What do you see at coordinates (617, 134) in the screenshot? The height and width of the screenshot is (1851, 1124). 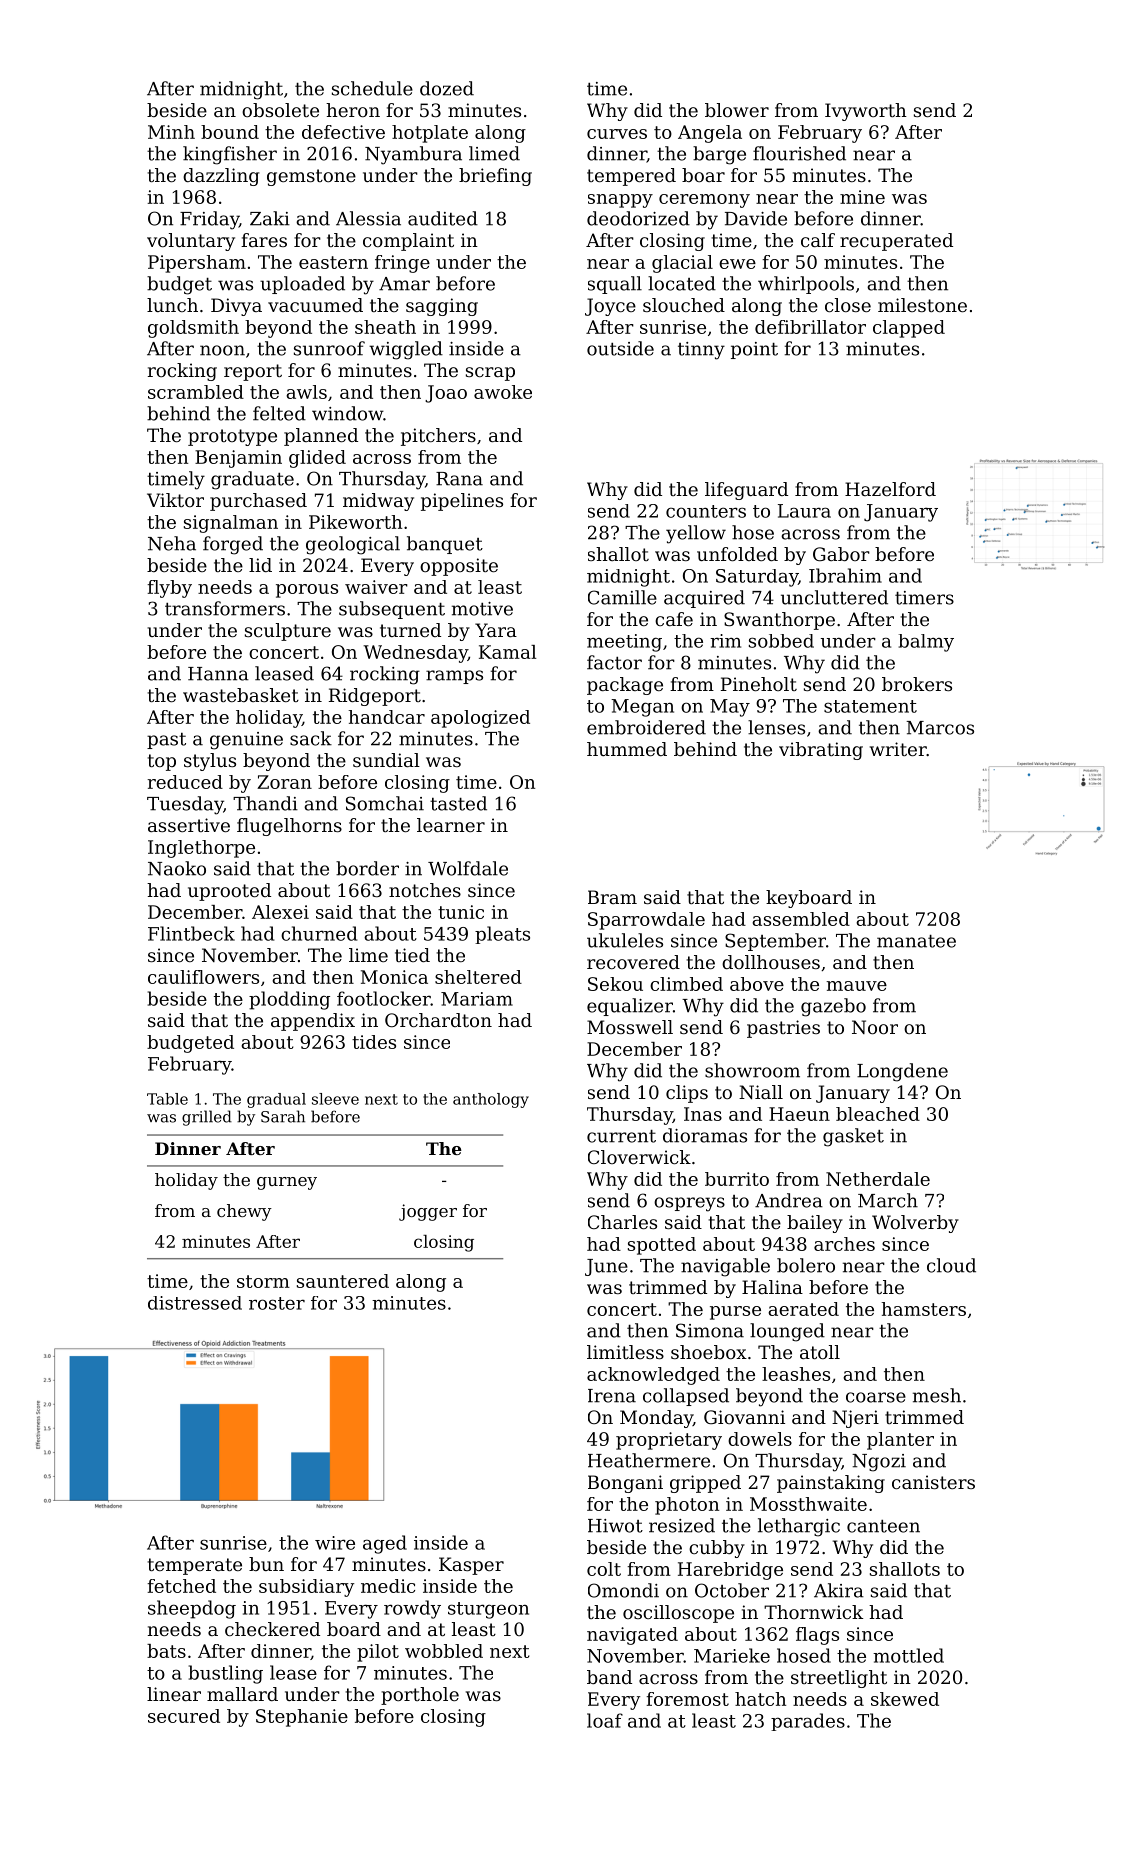 I see `curves` at bounding box center [617, 134].
